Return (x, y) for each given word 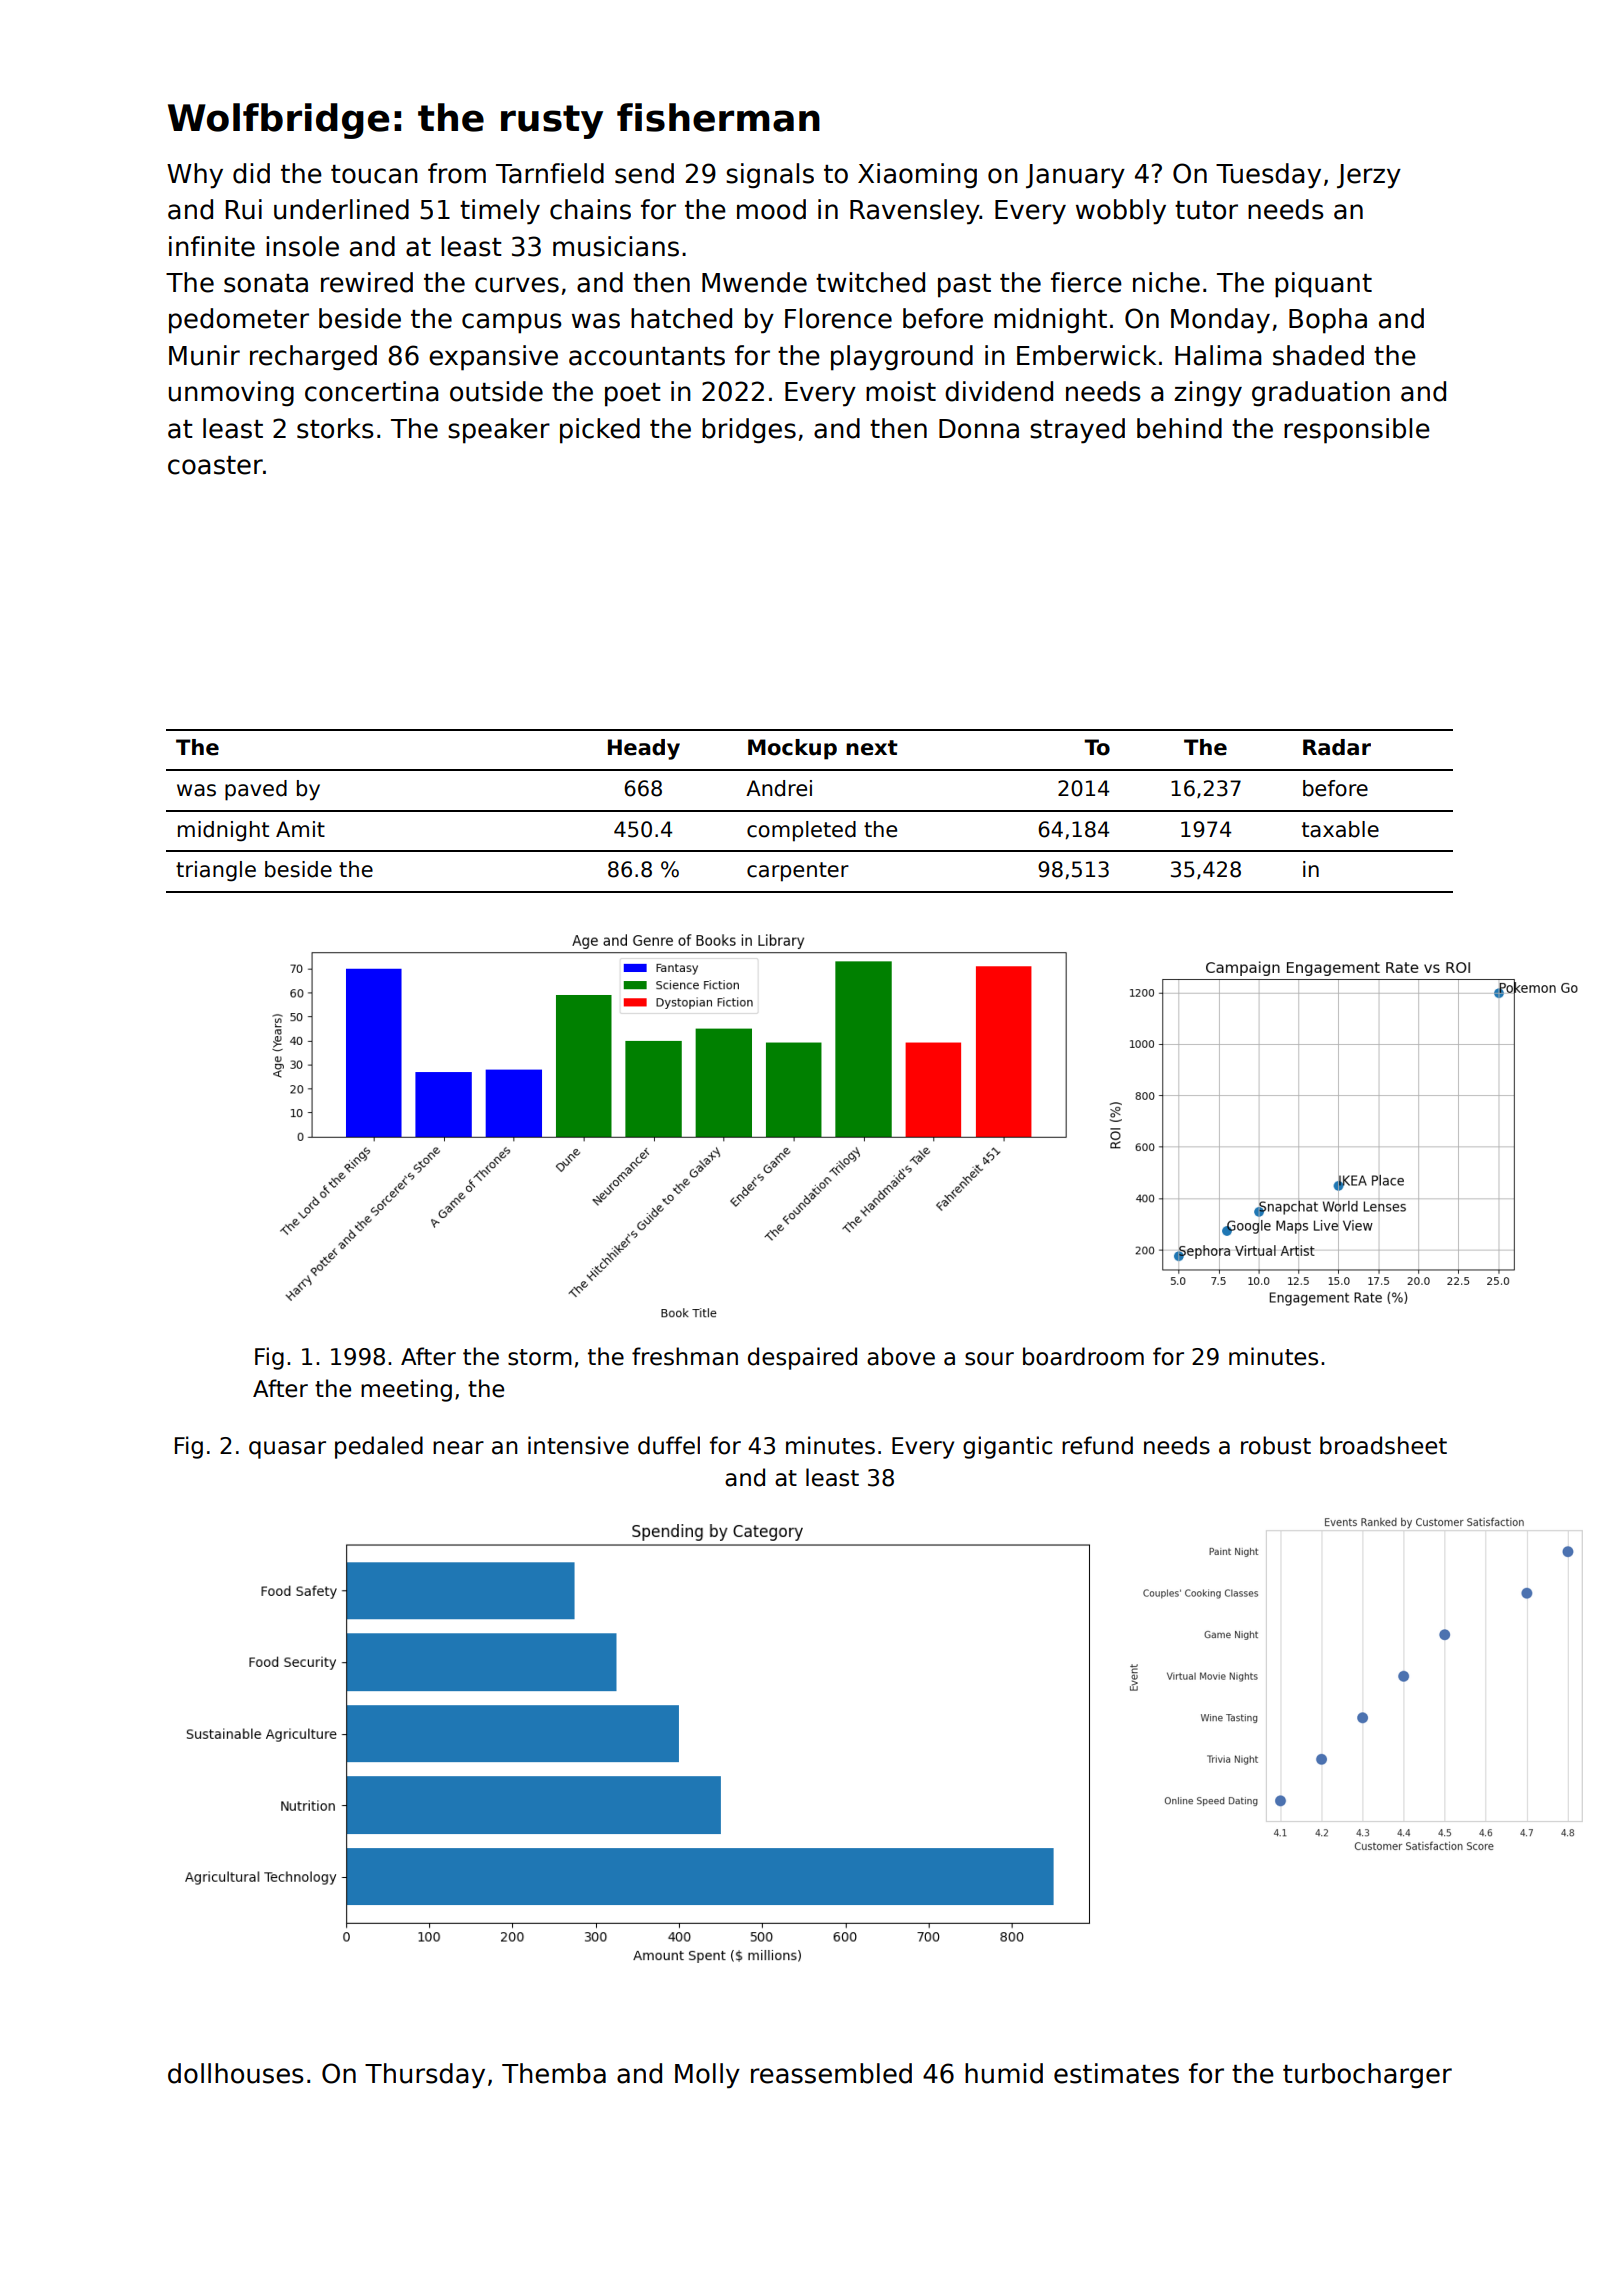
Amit (300, 829)
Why (195, 176)
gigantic (1007, 1447)
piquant (1323, 285)
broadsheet (1383, 1445)
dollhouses (236, 2073)
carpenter (798, 872)
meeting (406, 1390)
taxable (1340, 829)
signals (770, 176)
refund (1097, 1445)
